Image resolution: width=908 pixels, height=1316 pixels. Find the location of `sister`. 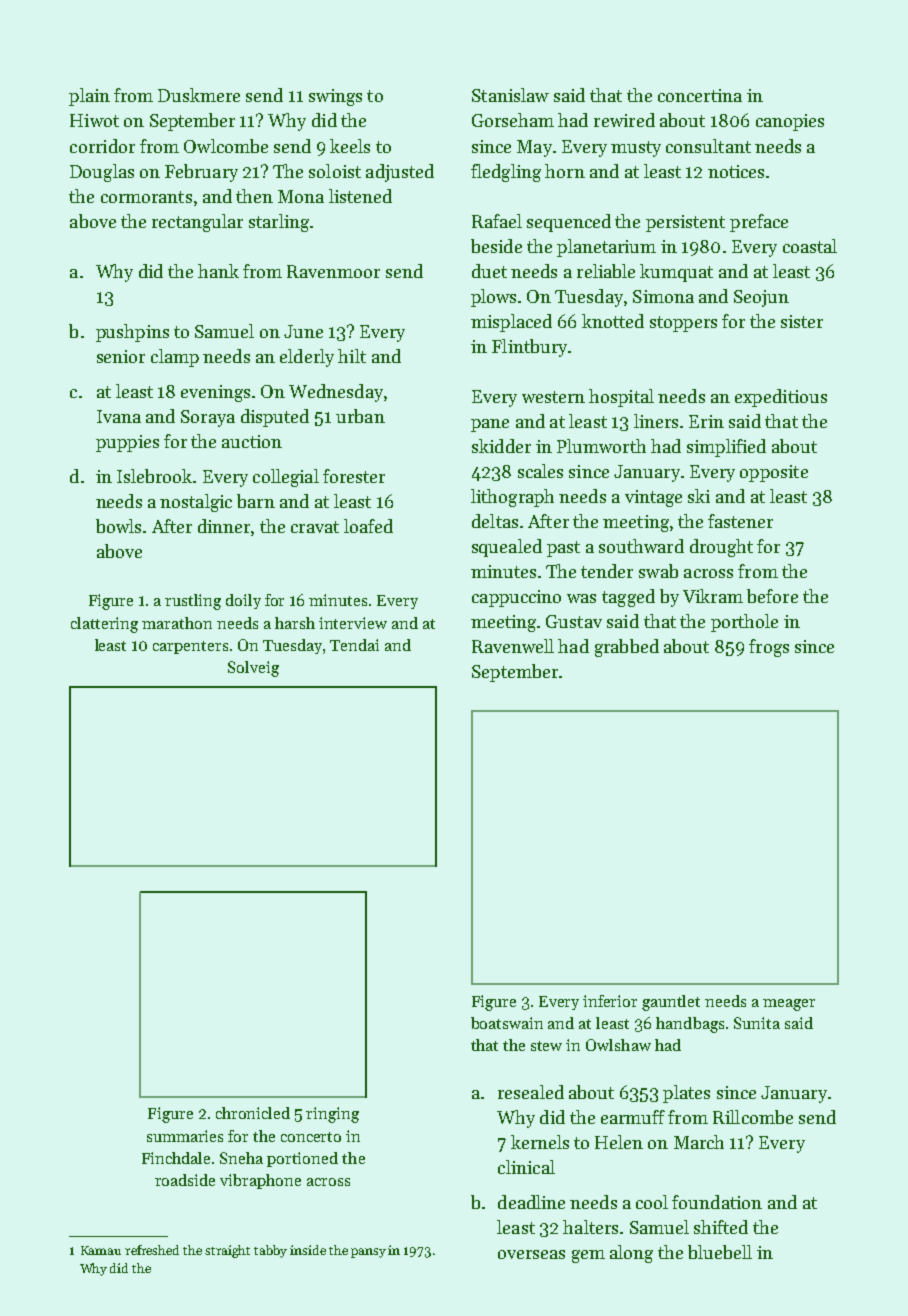

sister is located at coordinates (802, 321).
